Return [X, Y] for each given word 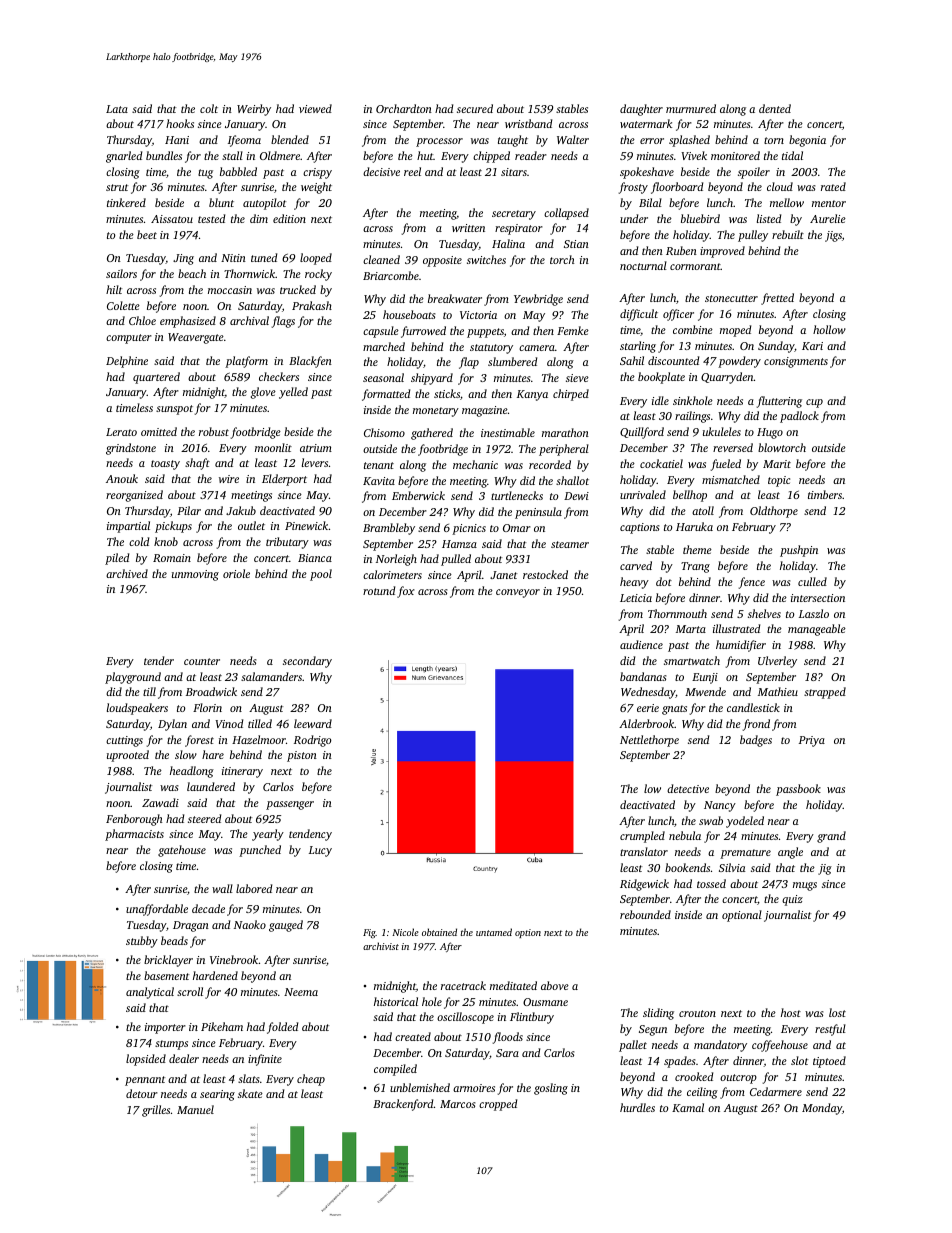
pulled [456, 560]
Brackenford [403, 1105]
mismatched [731, 479]
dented [775, 108]
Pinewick [307, 525]
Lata [117, 109]
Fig [369, 934]
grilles [156, 1111]
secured [475, 108]
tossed [711, 883]
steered [204, 818]
